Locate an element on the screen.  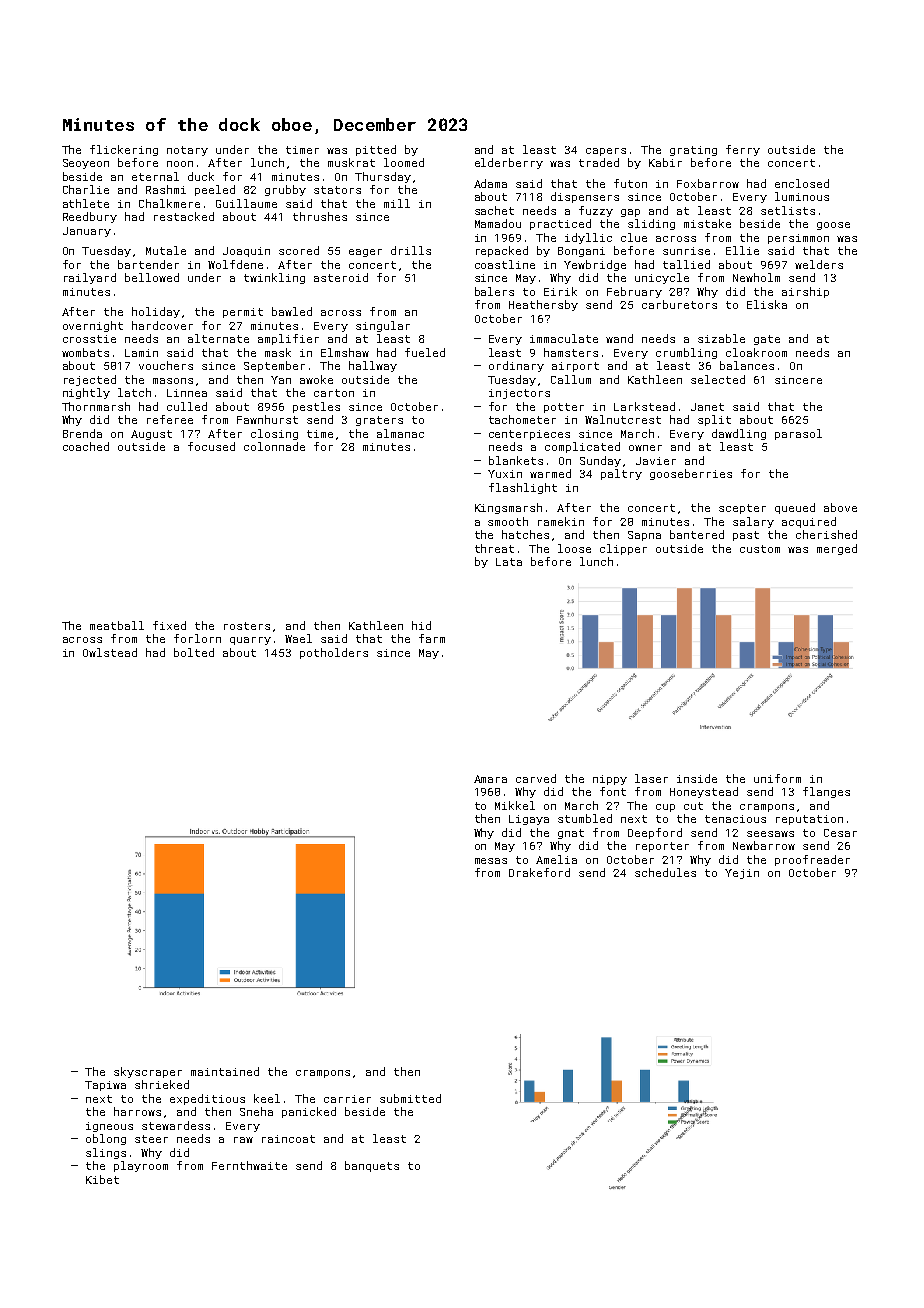
schedules is located at coordinates (665, 872).
